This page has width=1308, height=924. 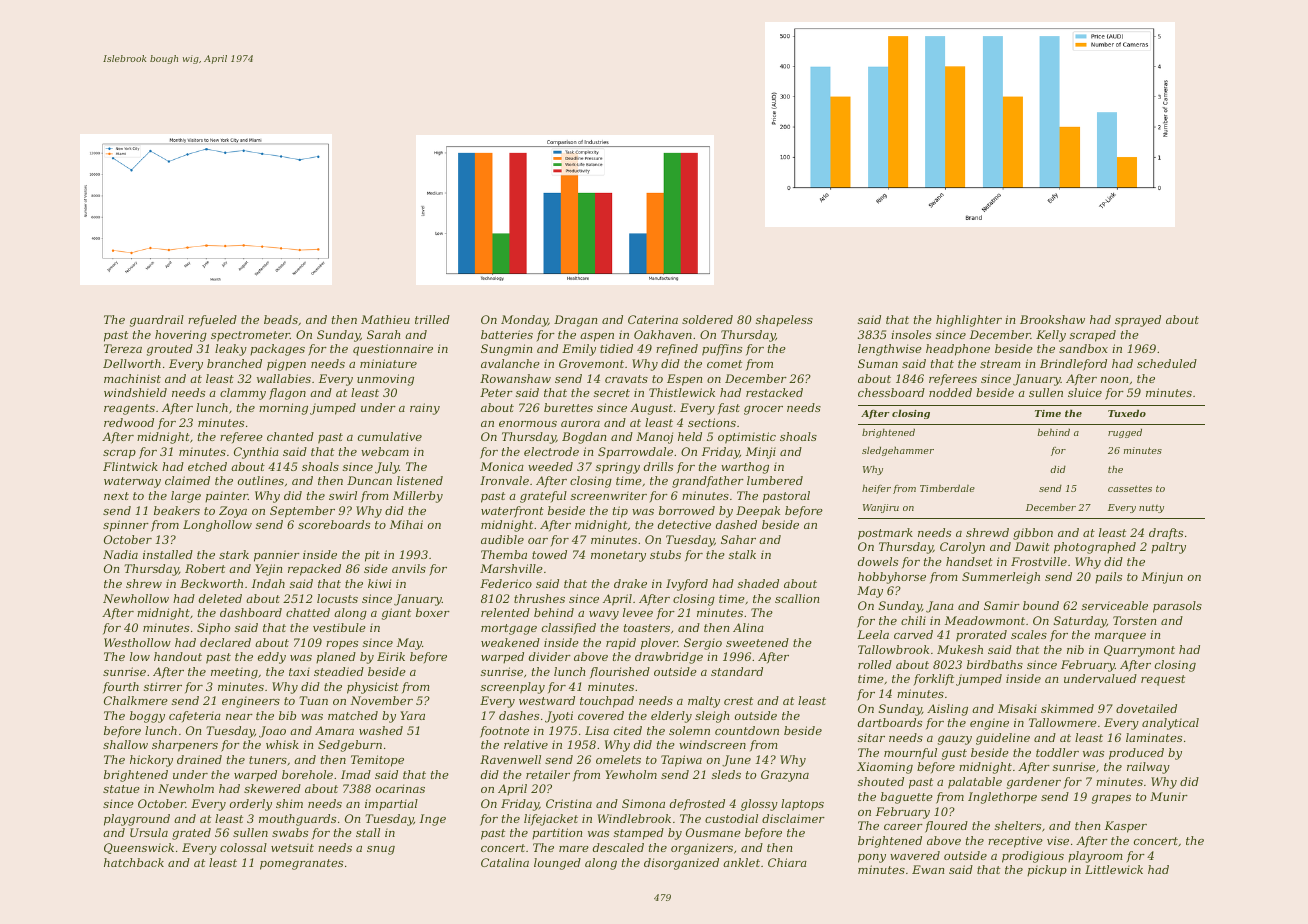 What do you see at coordinates (234, 554) in the page?
I see `stark` at bounding box center [234, 554].
